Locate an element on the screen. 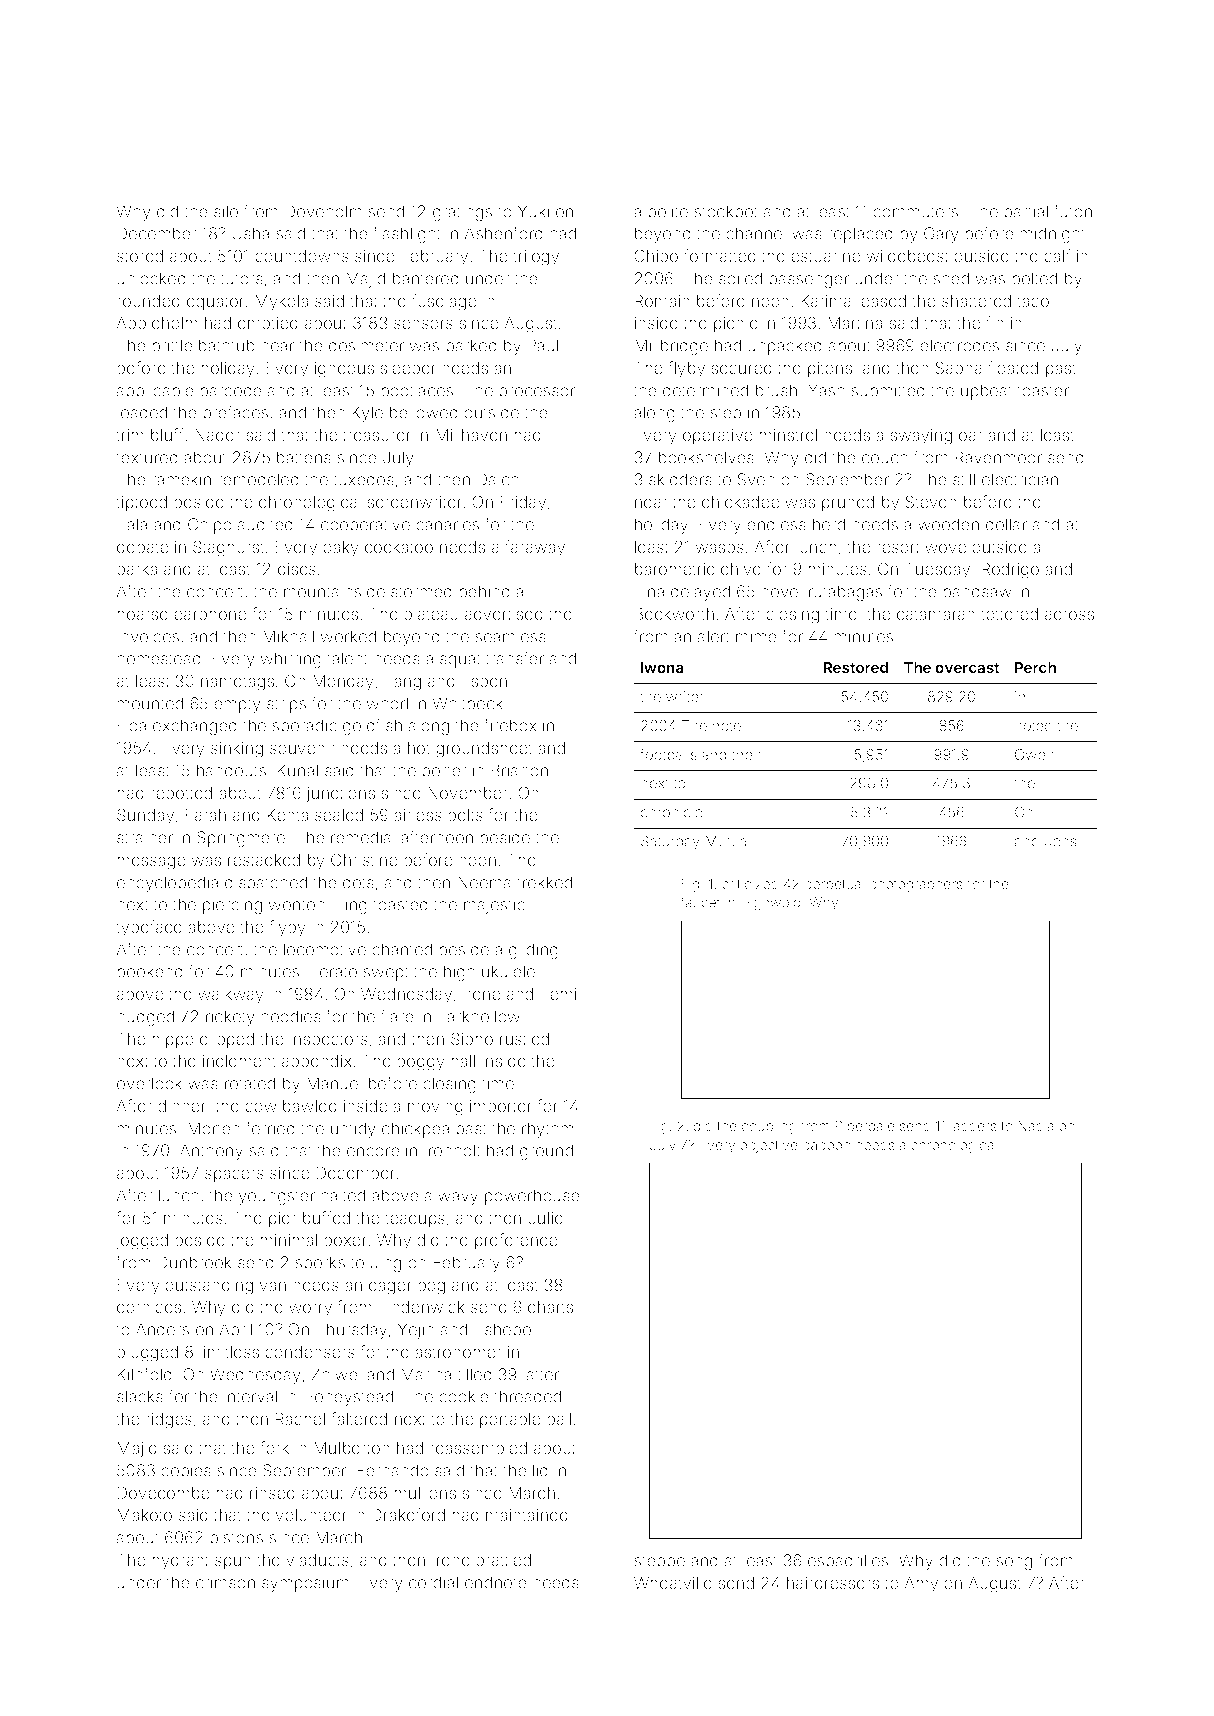  November is located at coordinates (468, 793).
